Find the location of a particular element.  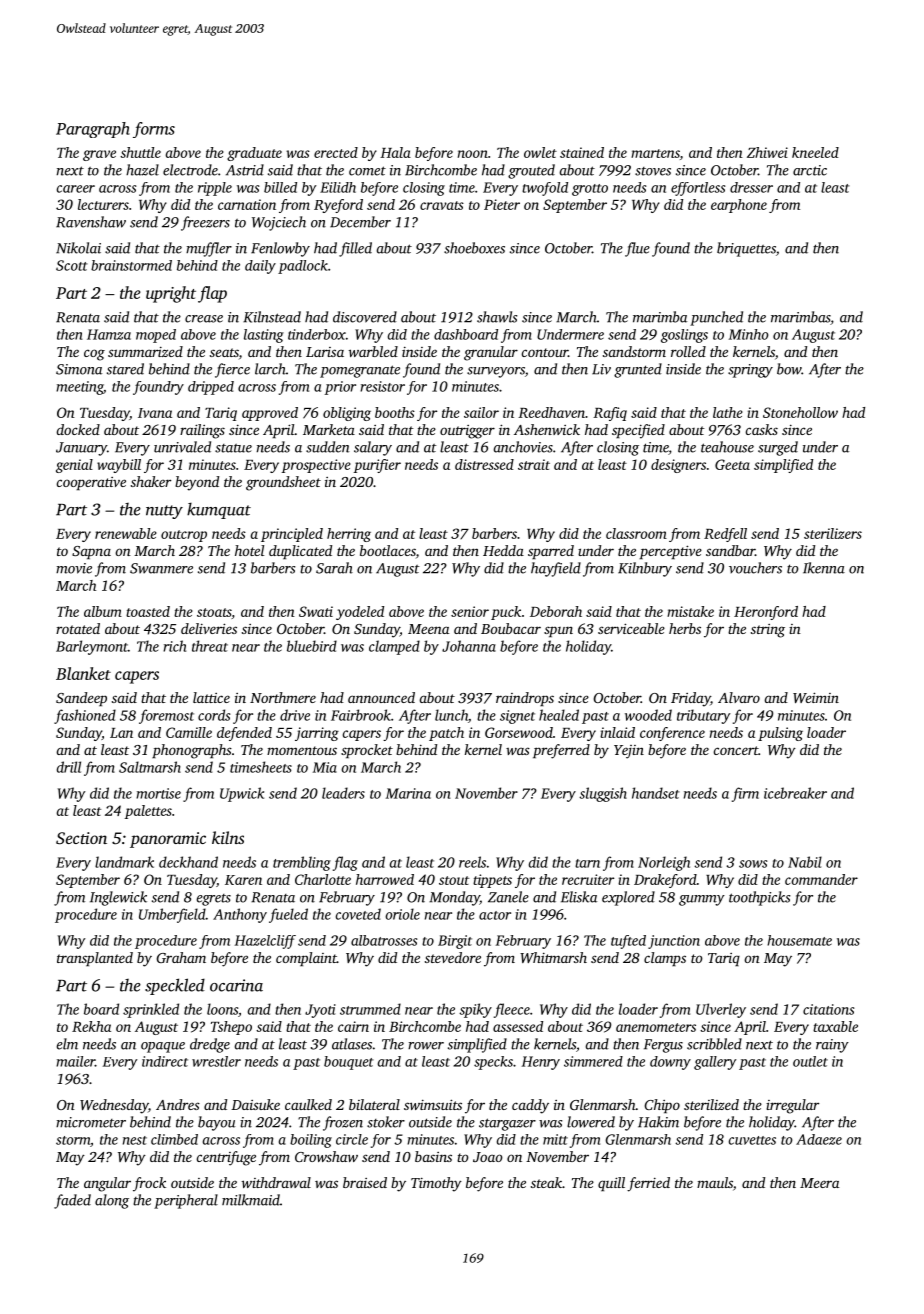

anemometers is located at coordinates (656, 1027).
